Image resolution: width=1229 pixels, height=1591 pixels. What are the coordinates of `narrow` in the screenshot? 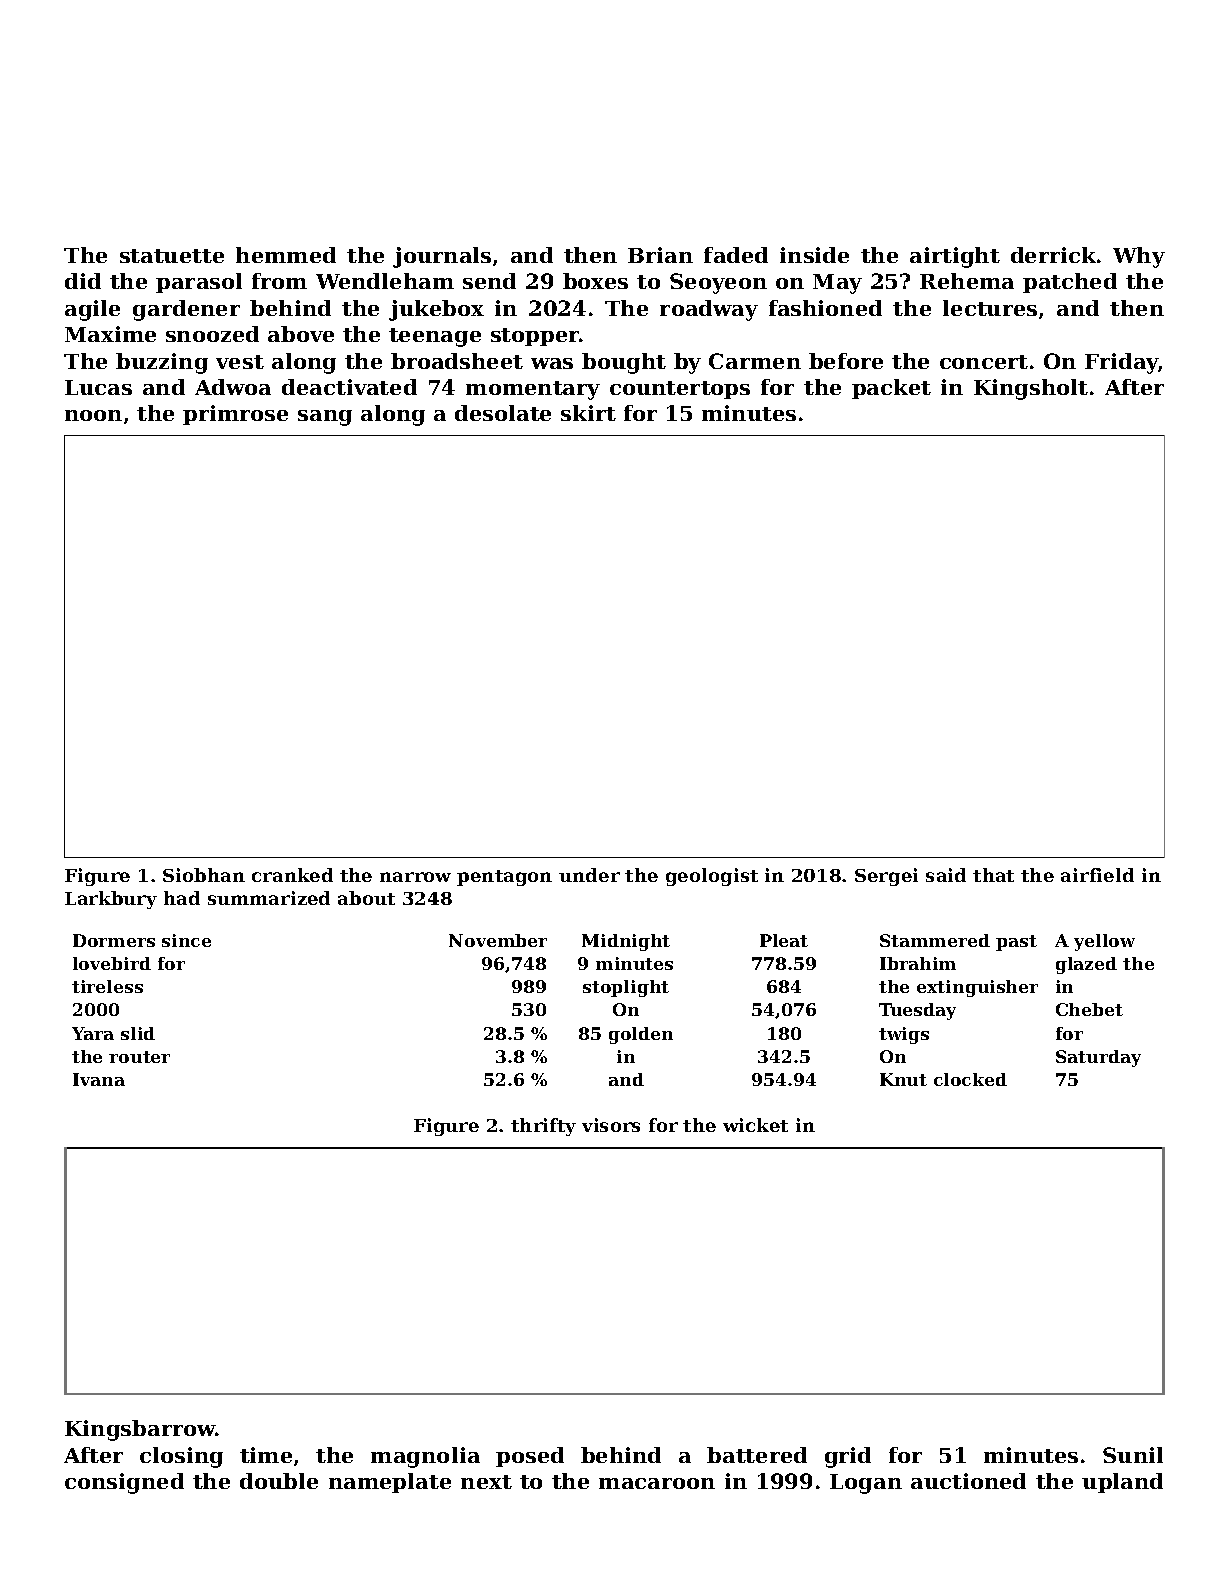 It's located at (415, 877).
